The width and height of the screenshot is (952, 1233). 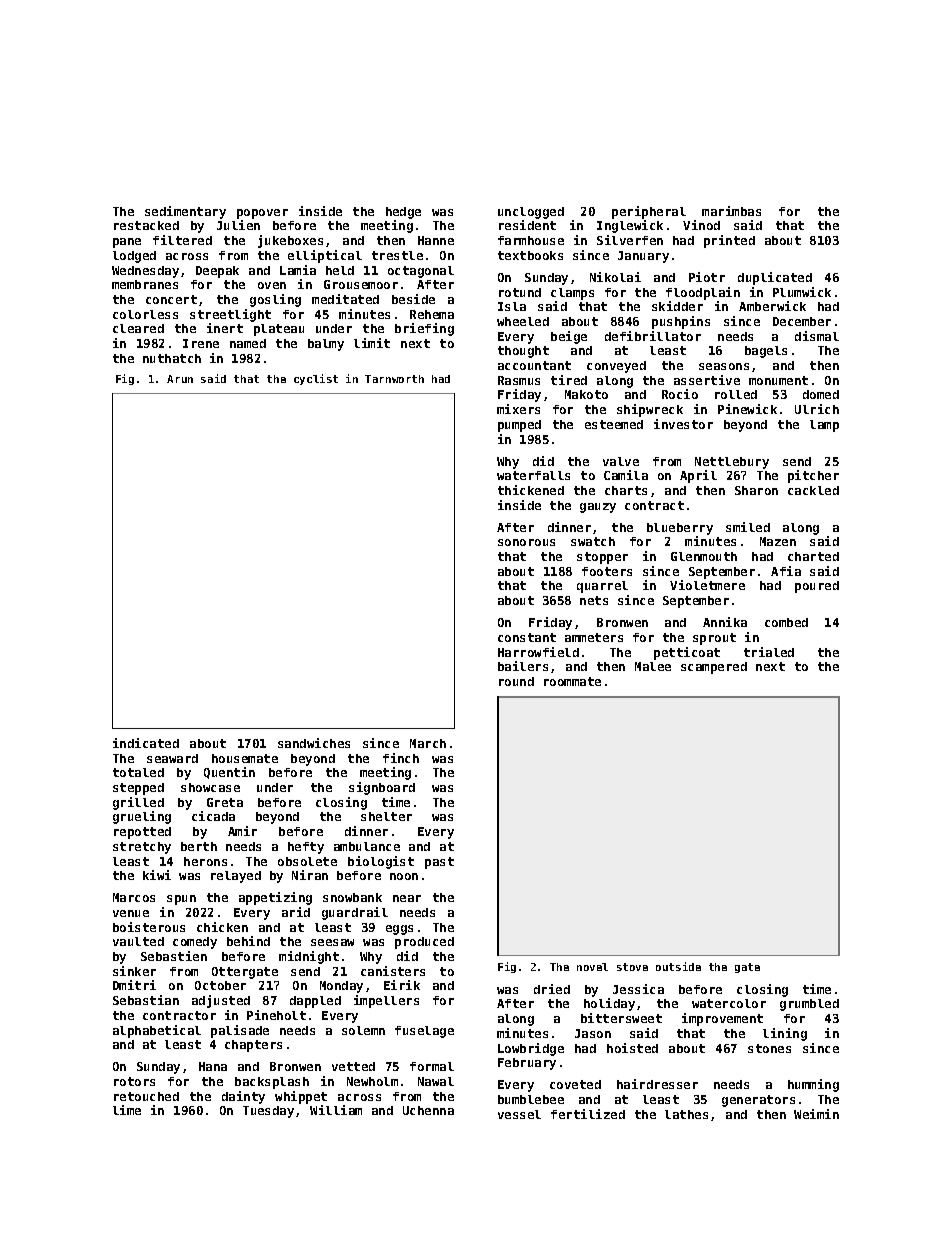 I want to click on gosling, so click(x=275, y=300).
